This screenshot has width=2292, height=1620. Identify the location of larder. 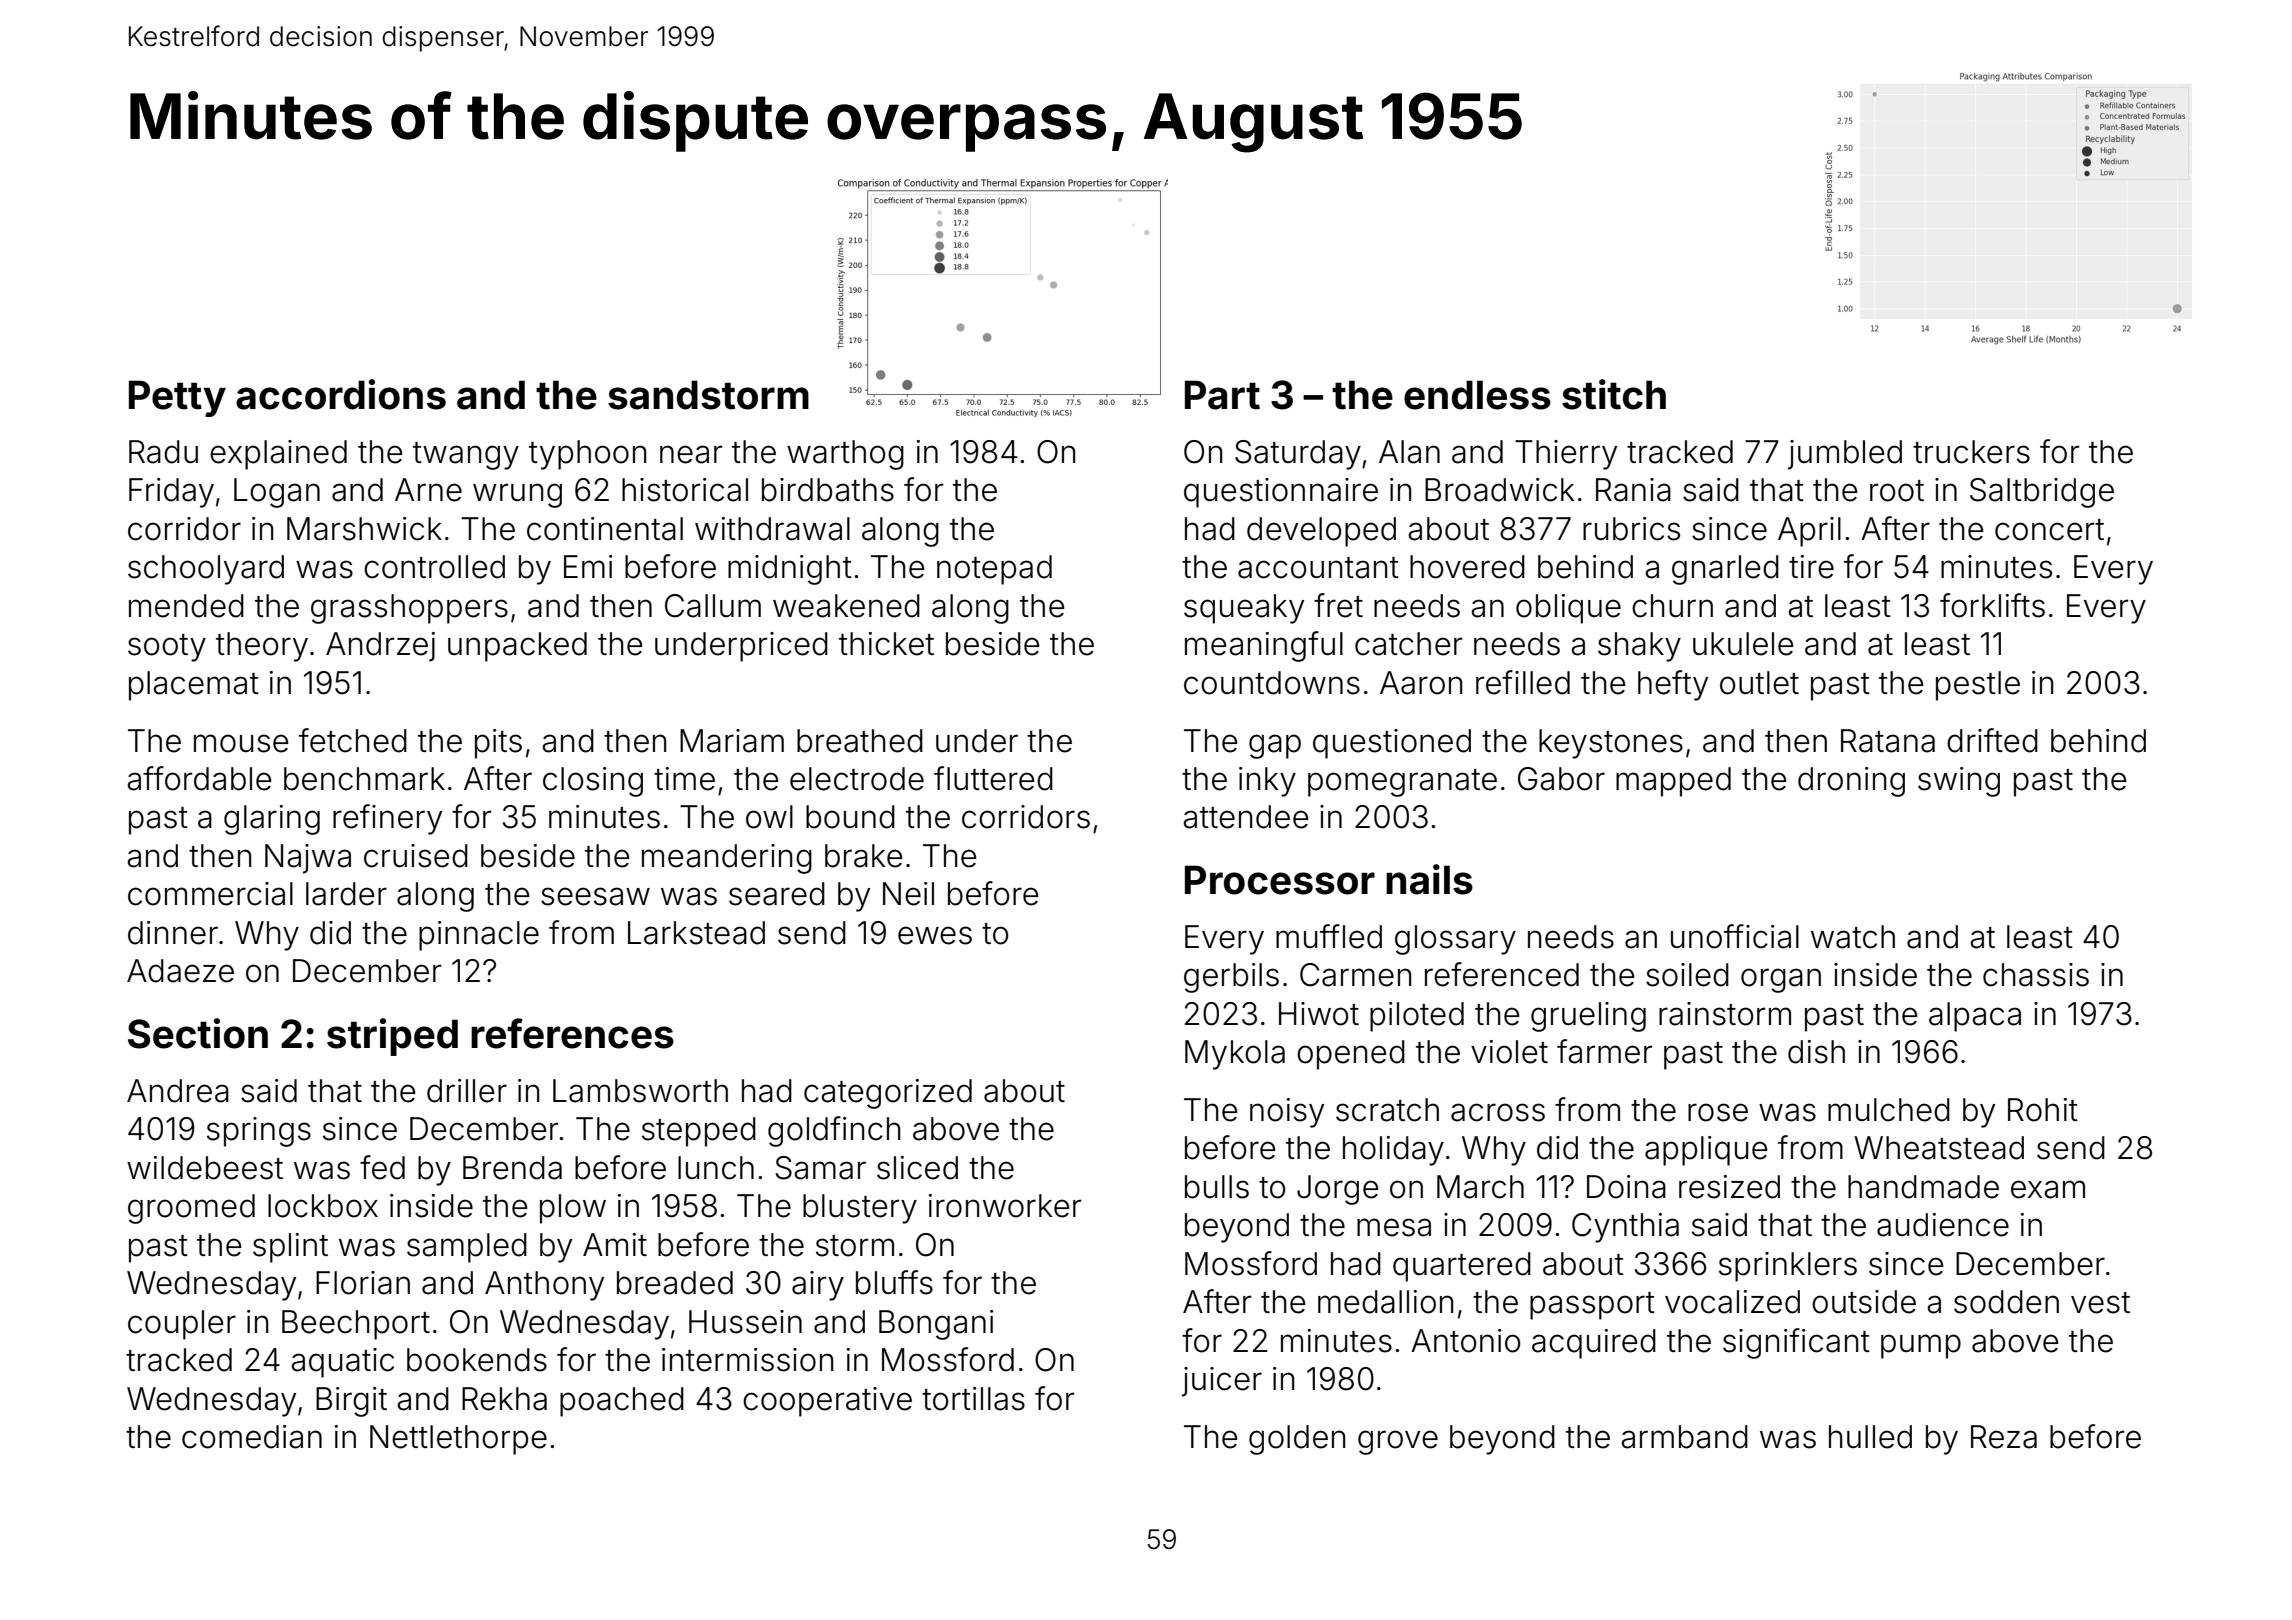
(346, 894).
